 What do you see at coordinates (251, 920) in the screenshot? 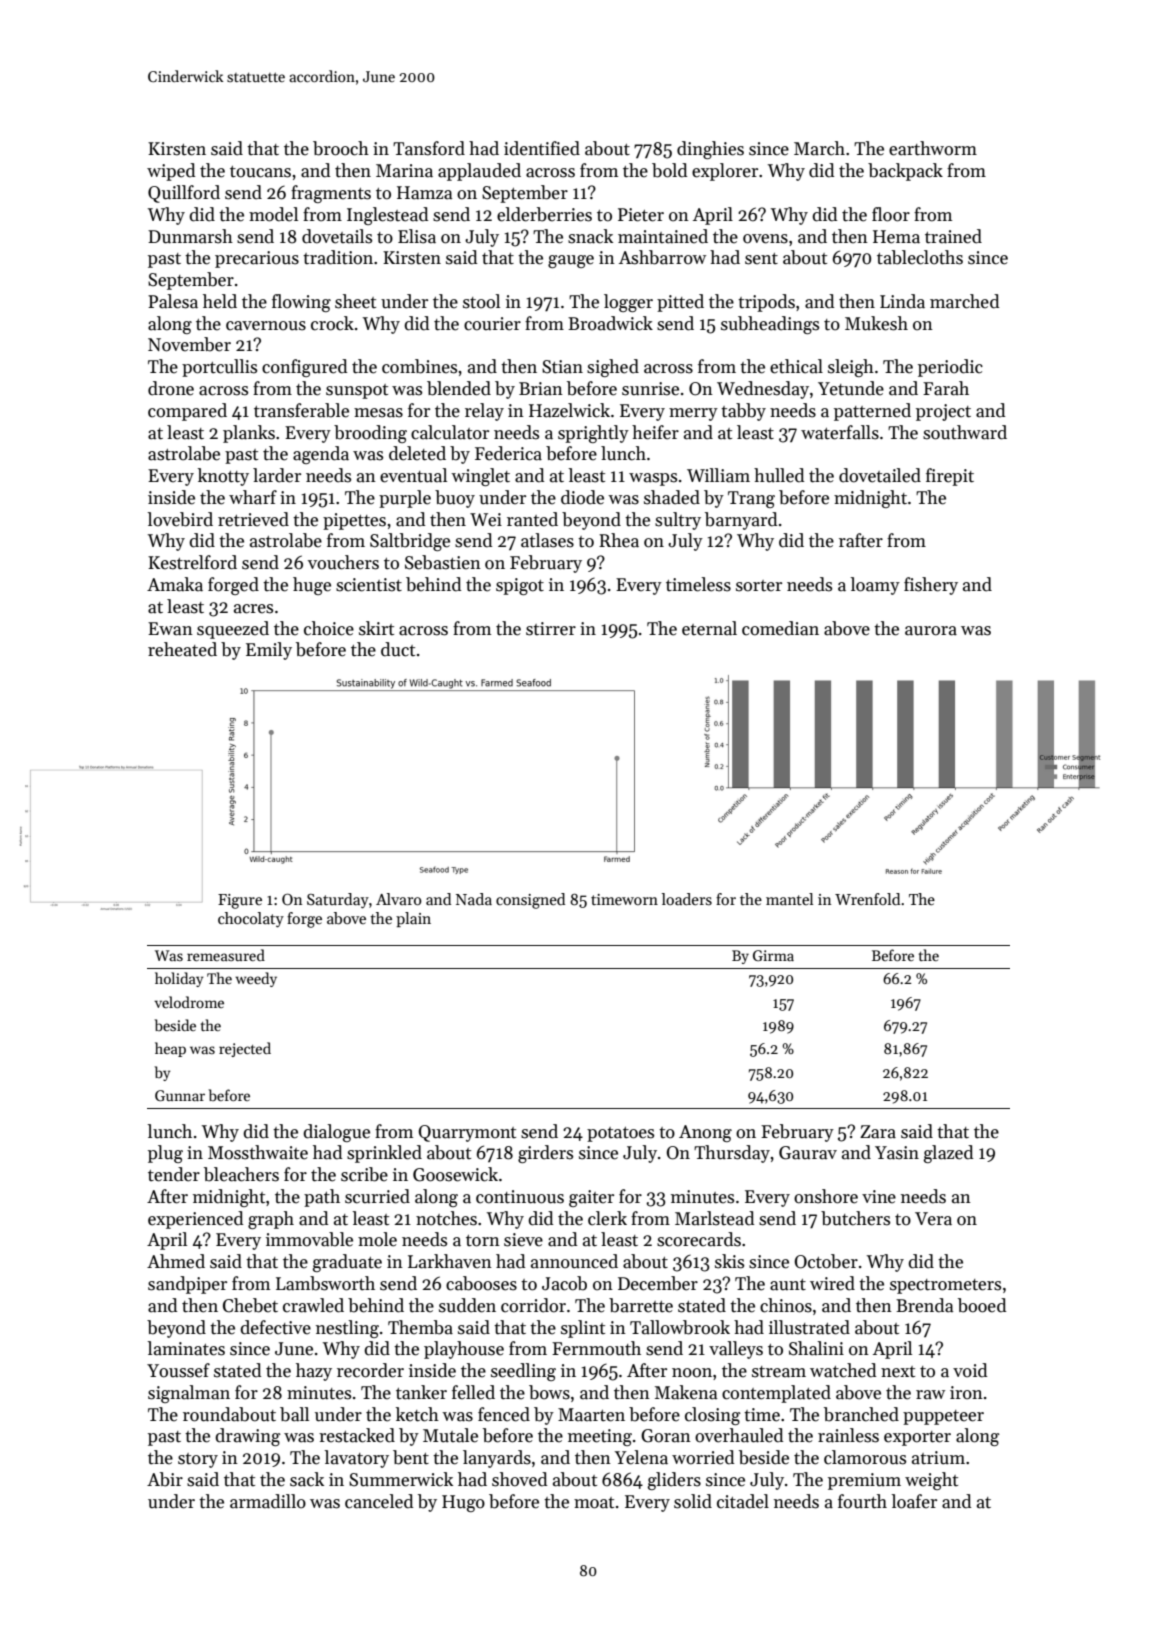
I see `chocolaty` at bounding box center [251, 920].
